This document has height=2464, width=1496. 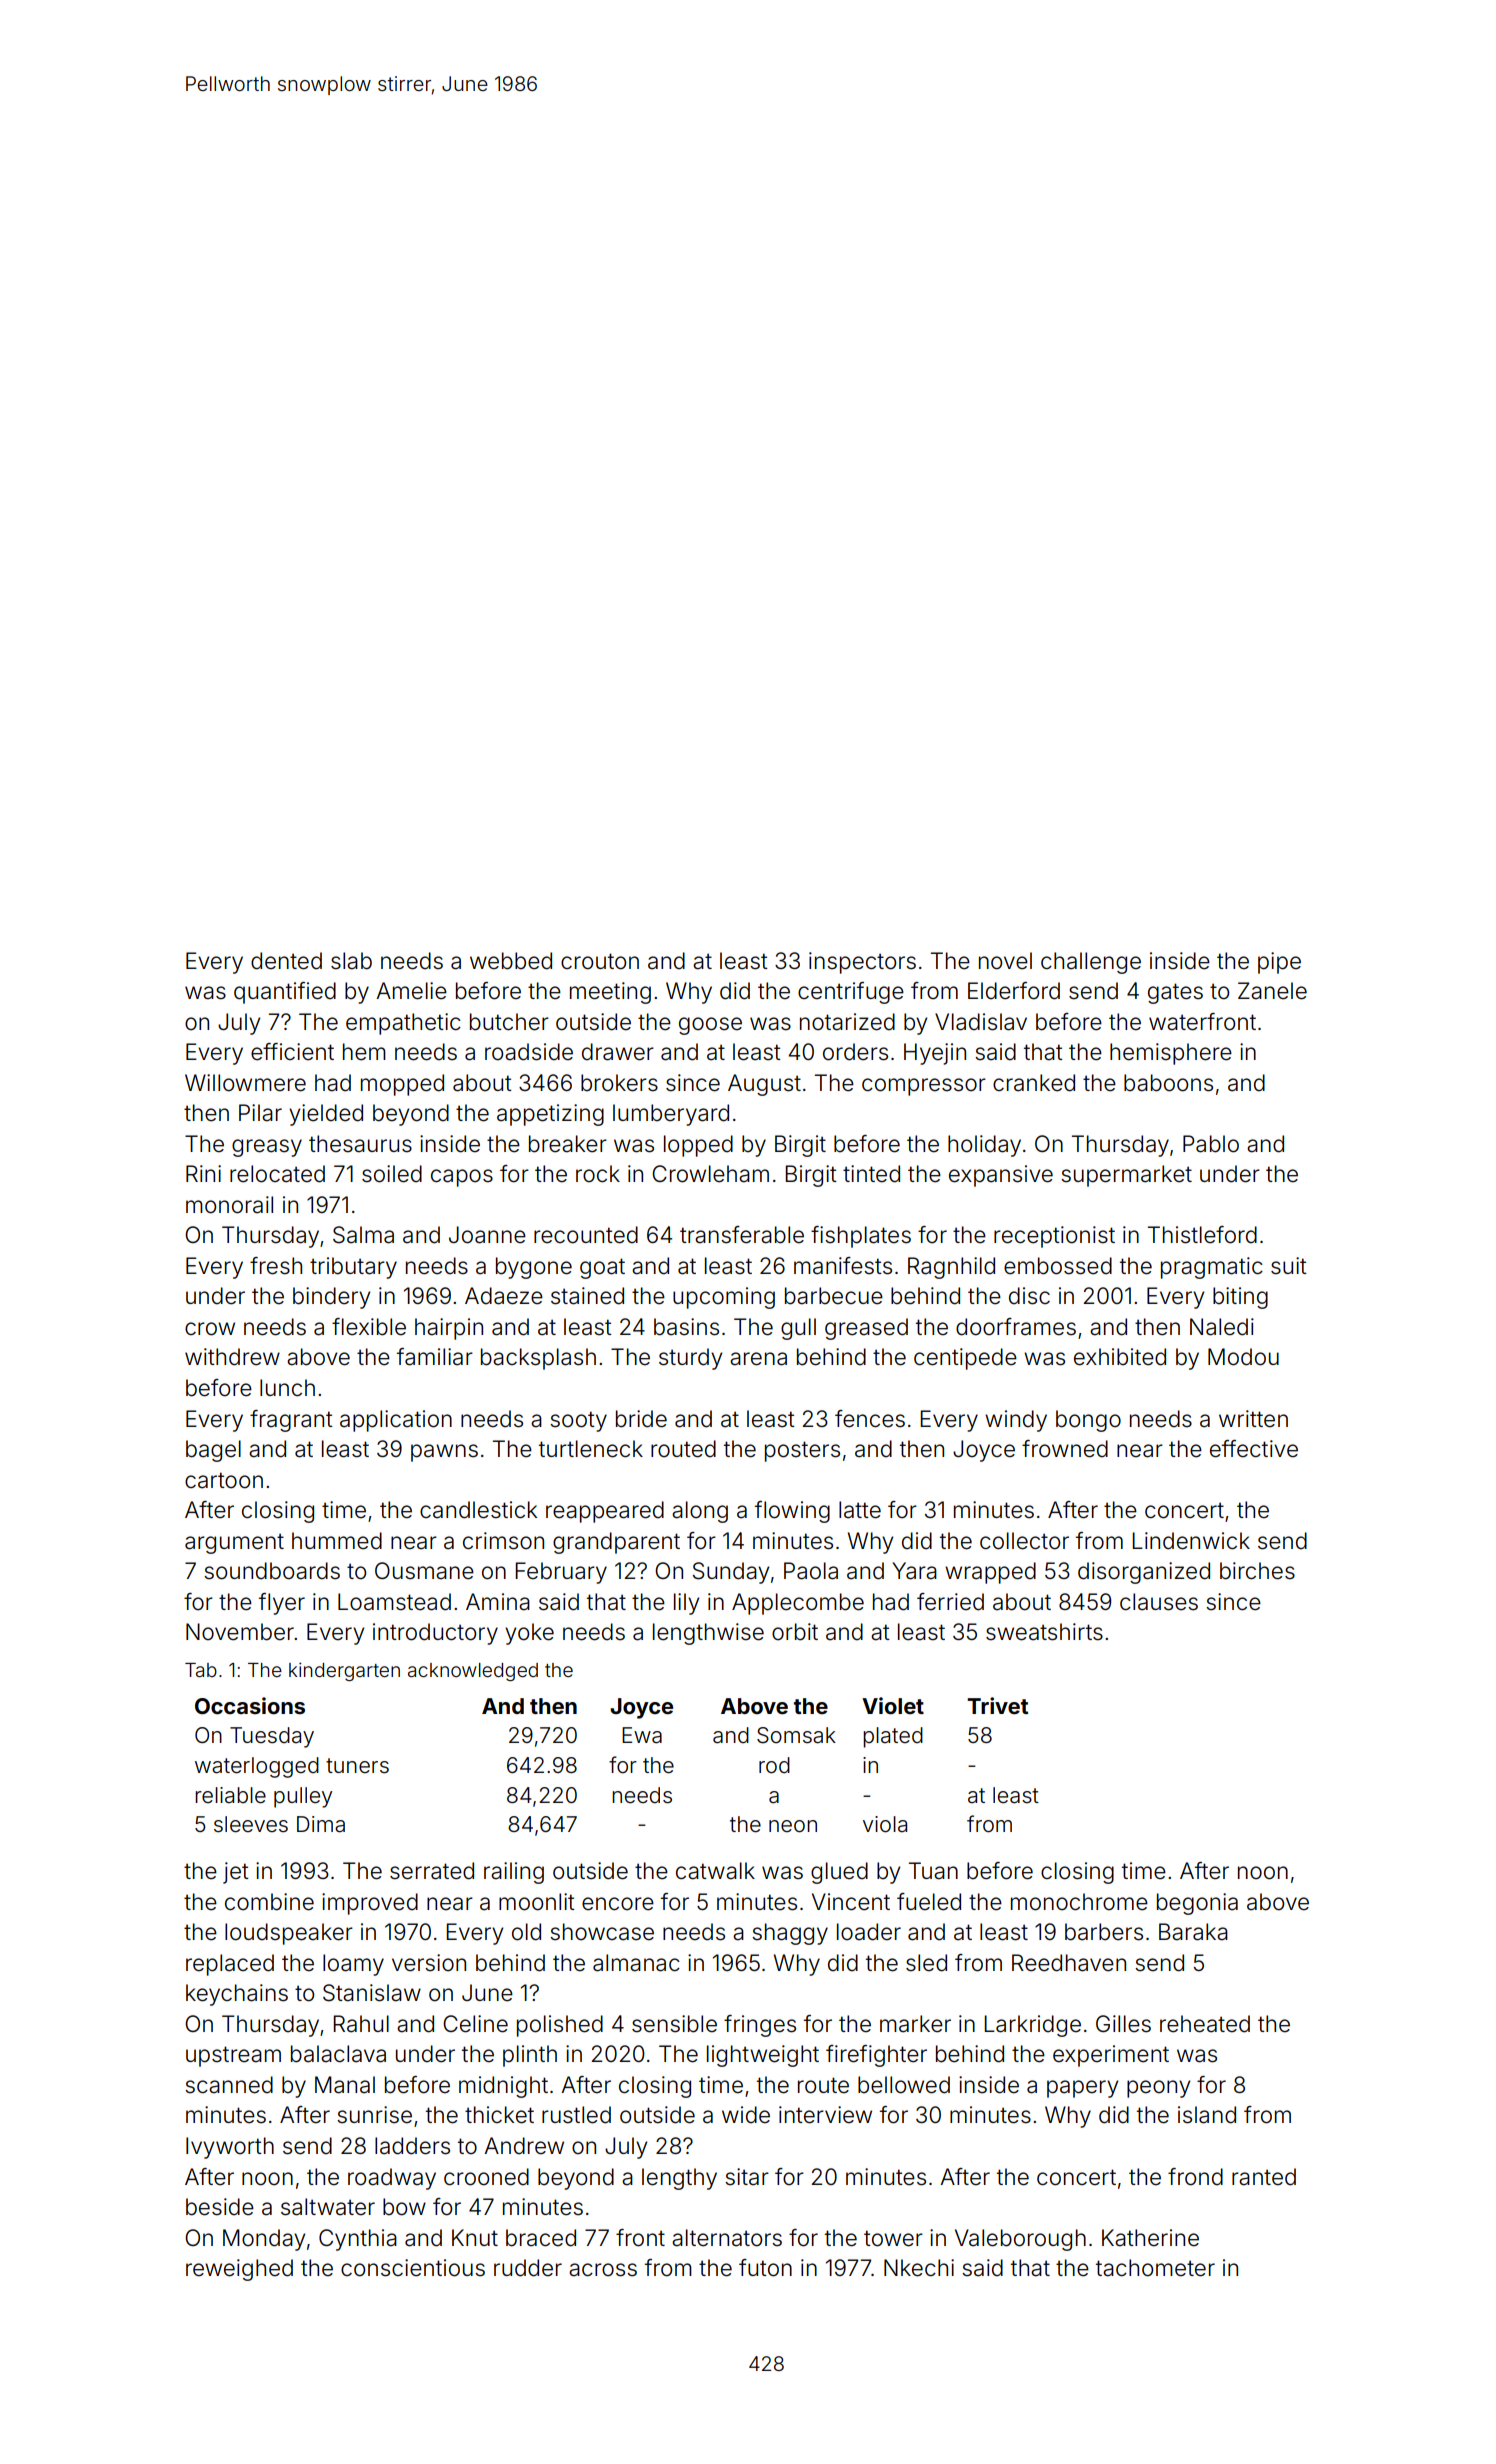 What do you see at coordinates (764, 1085) in the document?
I see `August` at bounding box center [764, 1085].
